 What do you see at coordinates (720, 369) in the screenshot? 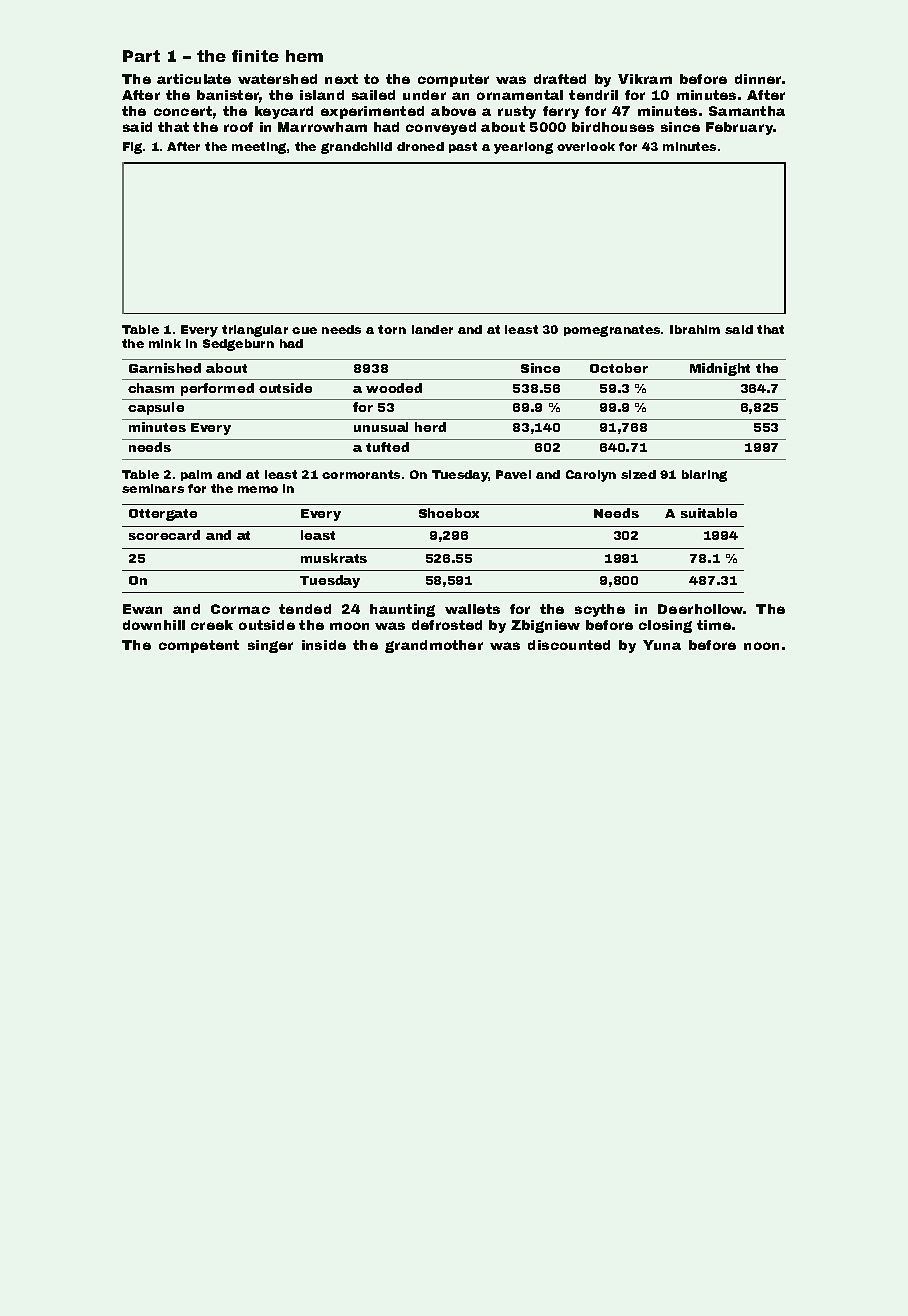
I see `Midnight` at bounding box center [720, 369].
